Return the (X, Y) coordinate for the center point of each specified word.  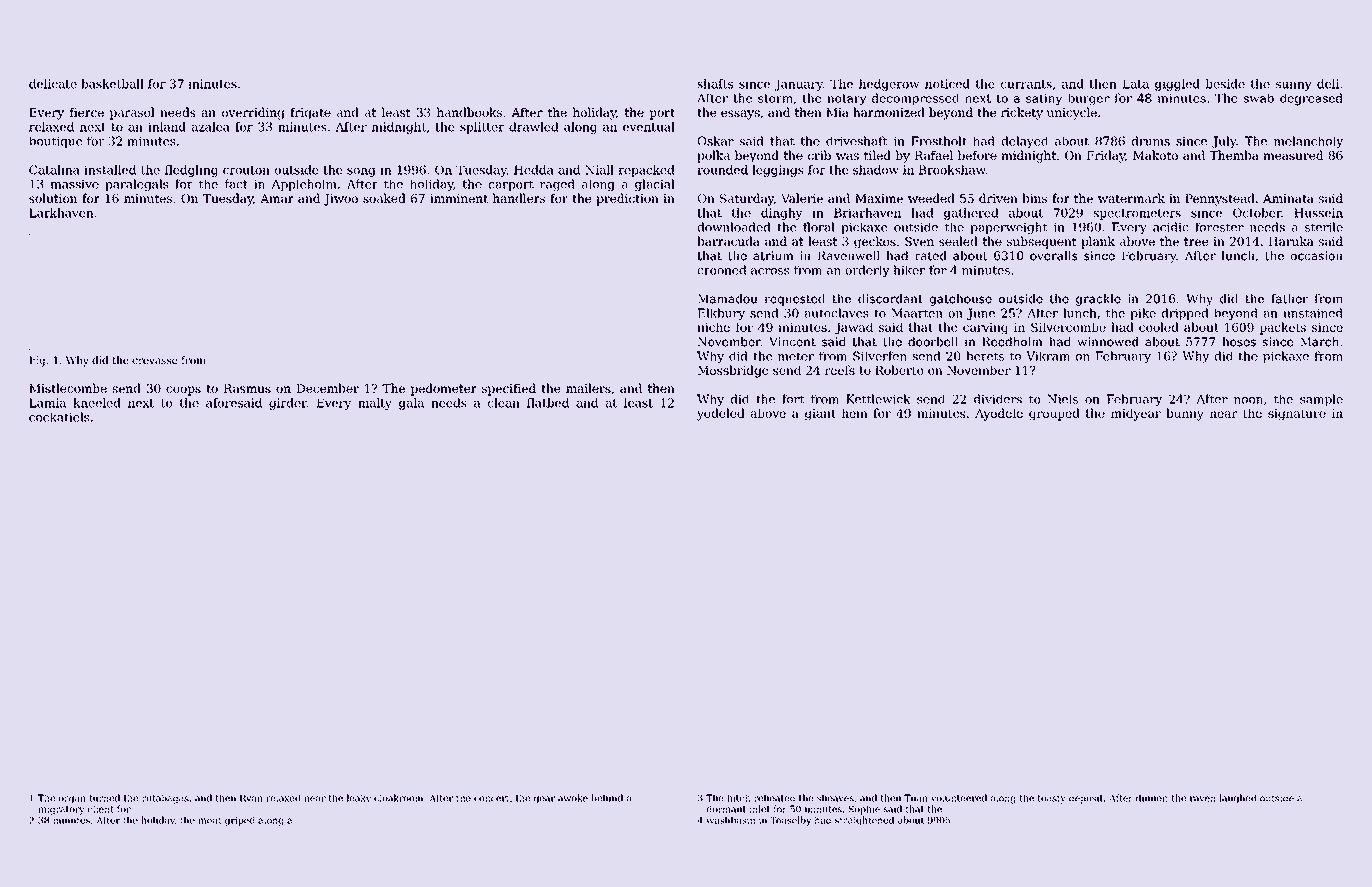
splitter (482, 128)
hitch (738, 798)
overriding (253, 113)
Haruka (1291, 241)
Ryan (251, 799)
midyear (1136, 414)
